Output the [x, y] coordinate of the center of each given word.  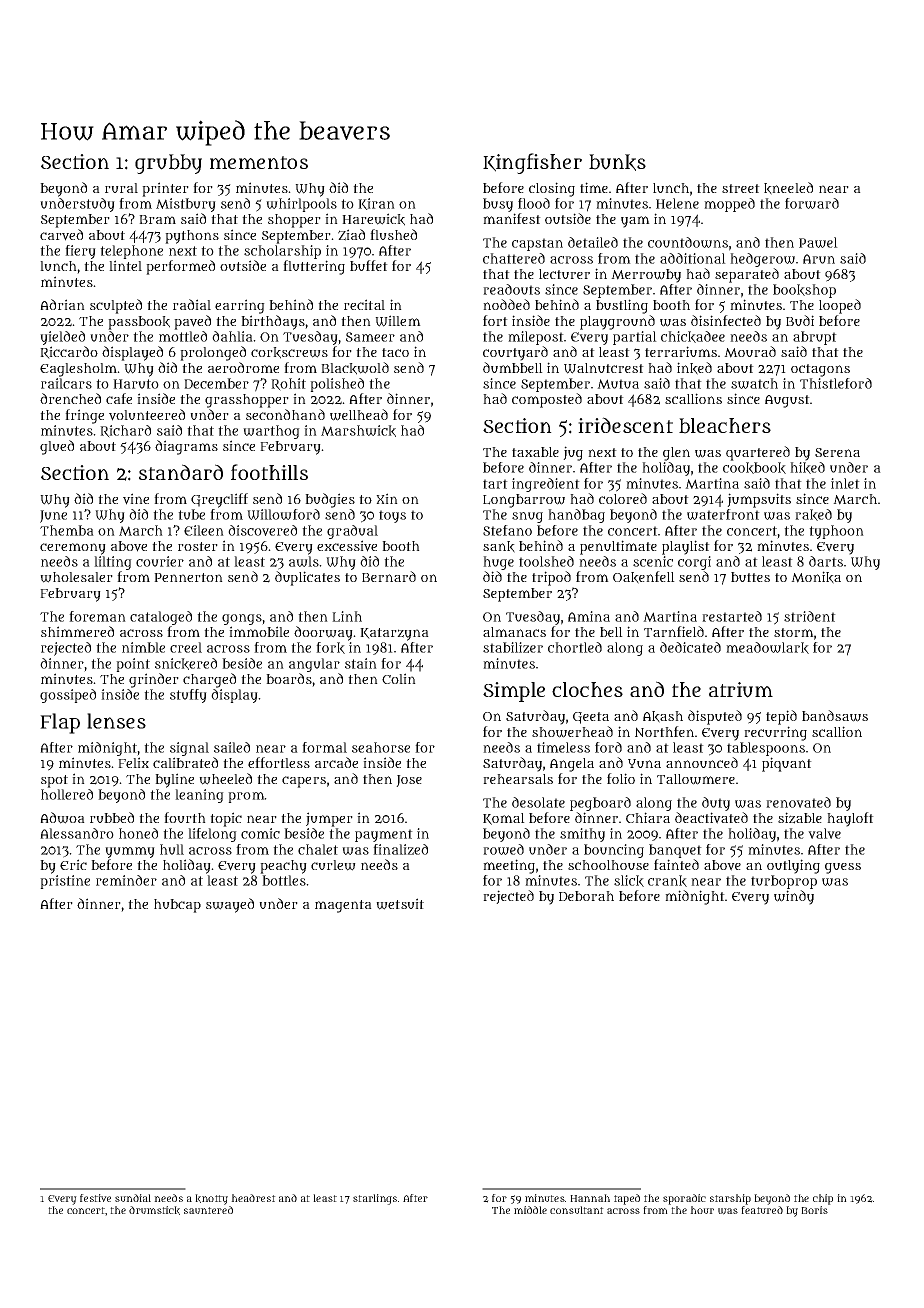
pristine [65, 882]
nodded [506, 304]
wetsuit [400, 904]
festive [95, 1198]
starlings [375, 1199]
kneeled [788, 188]
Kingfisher [532, 163]
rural [121, 188]
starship [730, 1199]
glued [57, 447]
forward [812, 203]
